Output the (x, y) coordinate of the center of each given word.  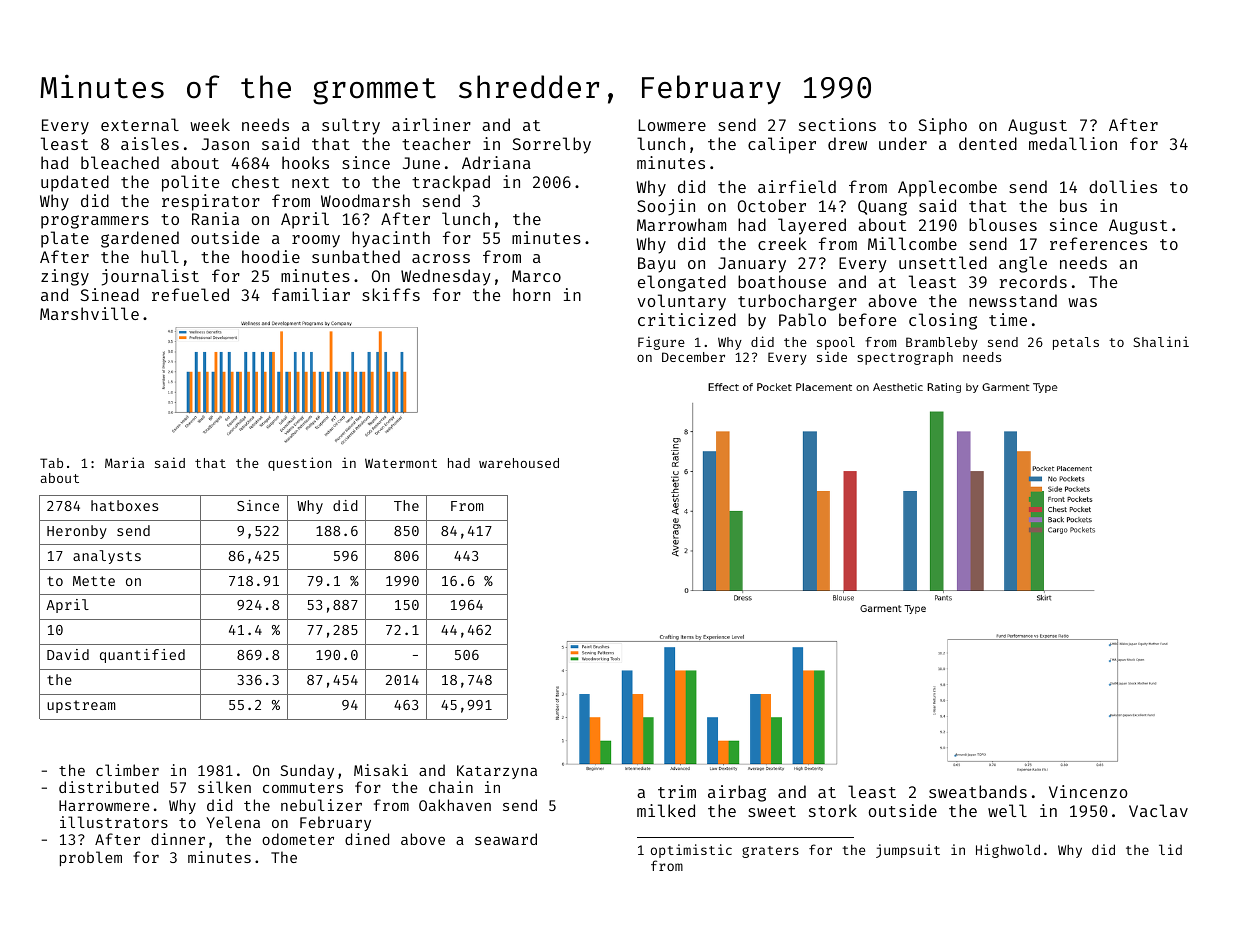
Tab (51, 463)
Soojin (666, 207)
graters (770, 852)
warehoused (519, 463)
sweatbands (978, 791)
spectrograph (905, 358)
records (1033, 281)
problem (91, 858)
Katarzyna (497, 772)
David (68, 654)
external (140, 124)
